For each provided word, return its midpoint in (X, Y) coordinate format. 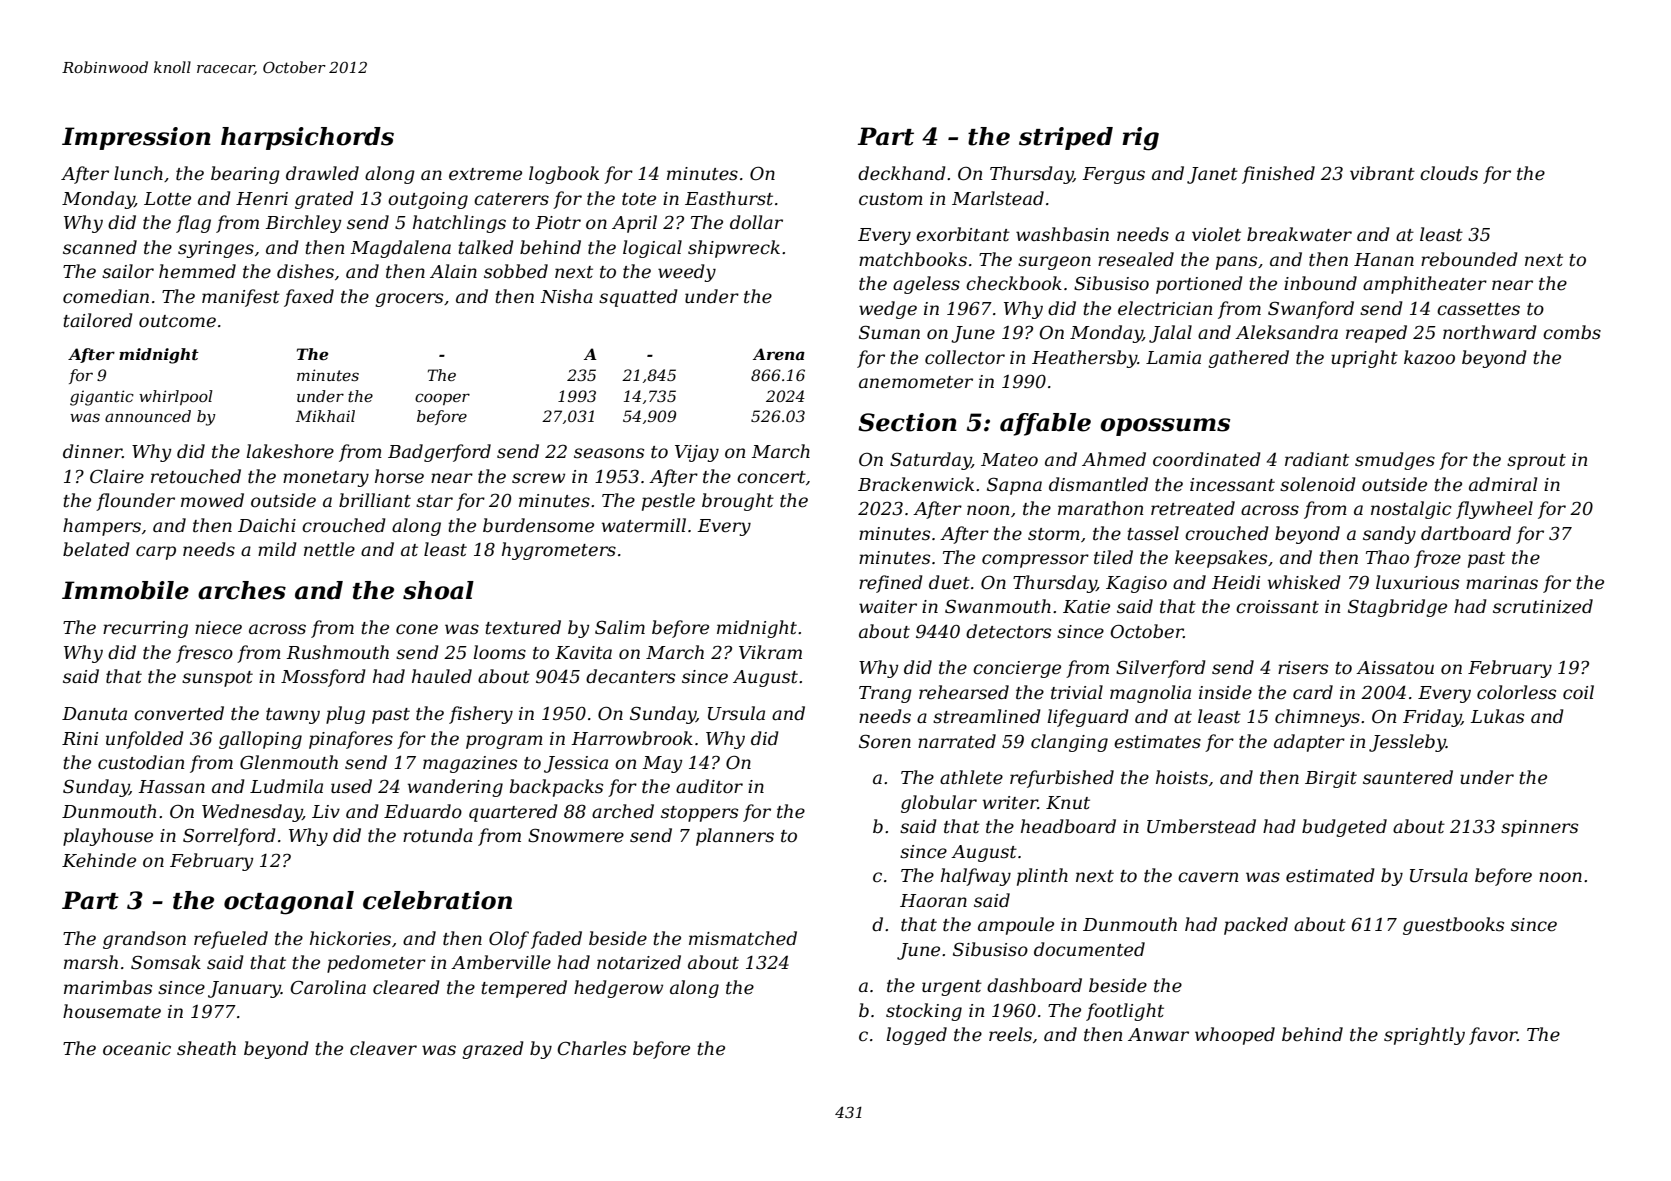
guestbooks (1453, 926)
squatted (638, 298)
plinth (1042, 877)
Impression (136, 138)
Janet (1212, 175)
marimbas (108, 987)
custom (891, 199)
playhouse (108, 837)
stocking (924, 1012)
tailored (98, 320)
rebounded (1469, 259)
